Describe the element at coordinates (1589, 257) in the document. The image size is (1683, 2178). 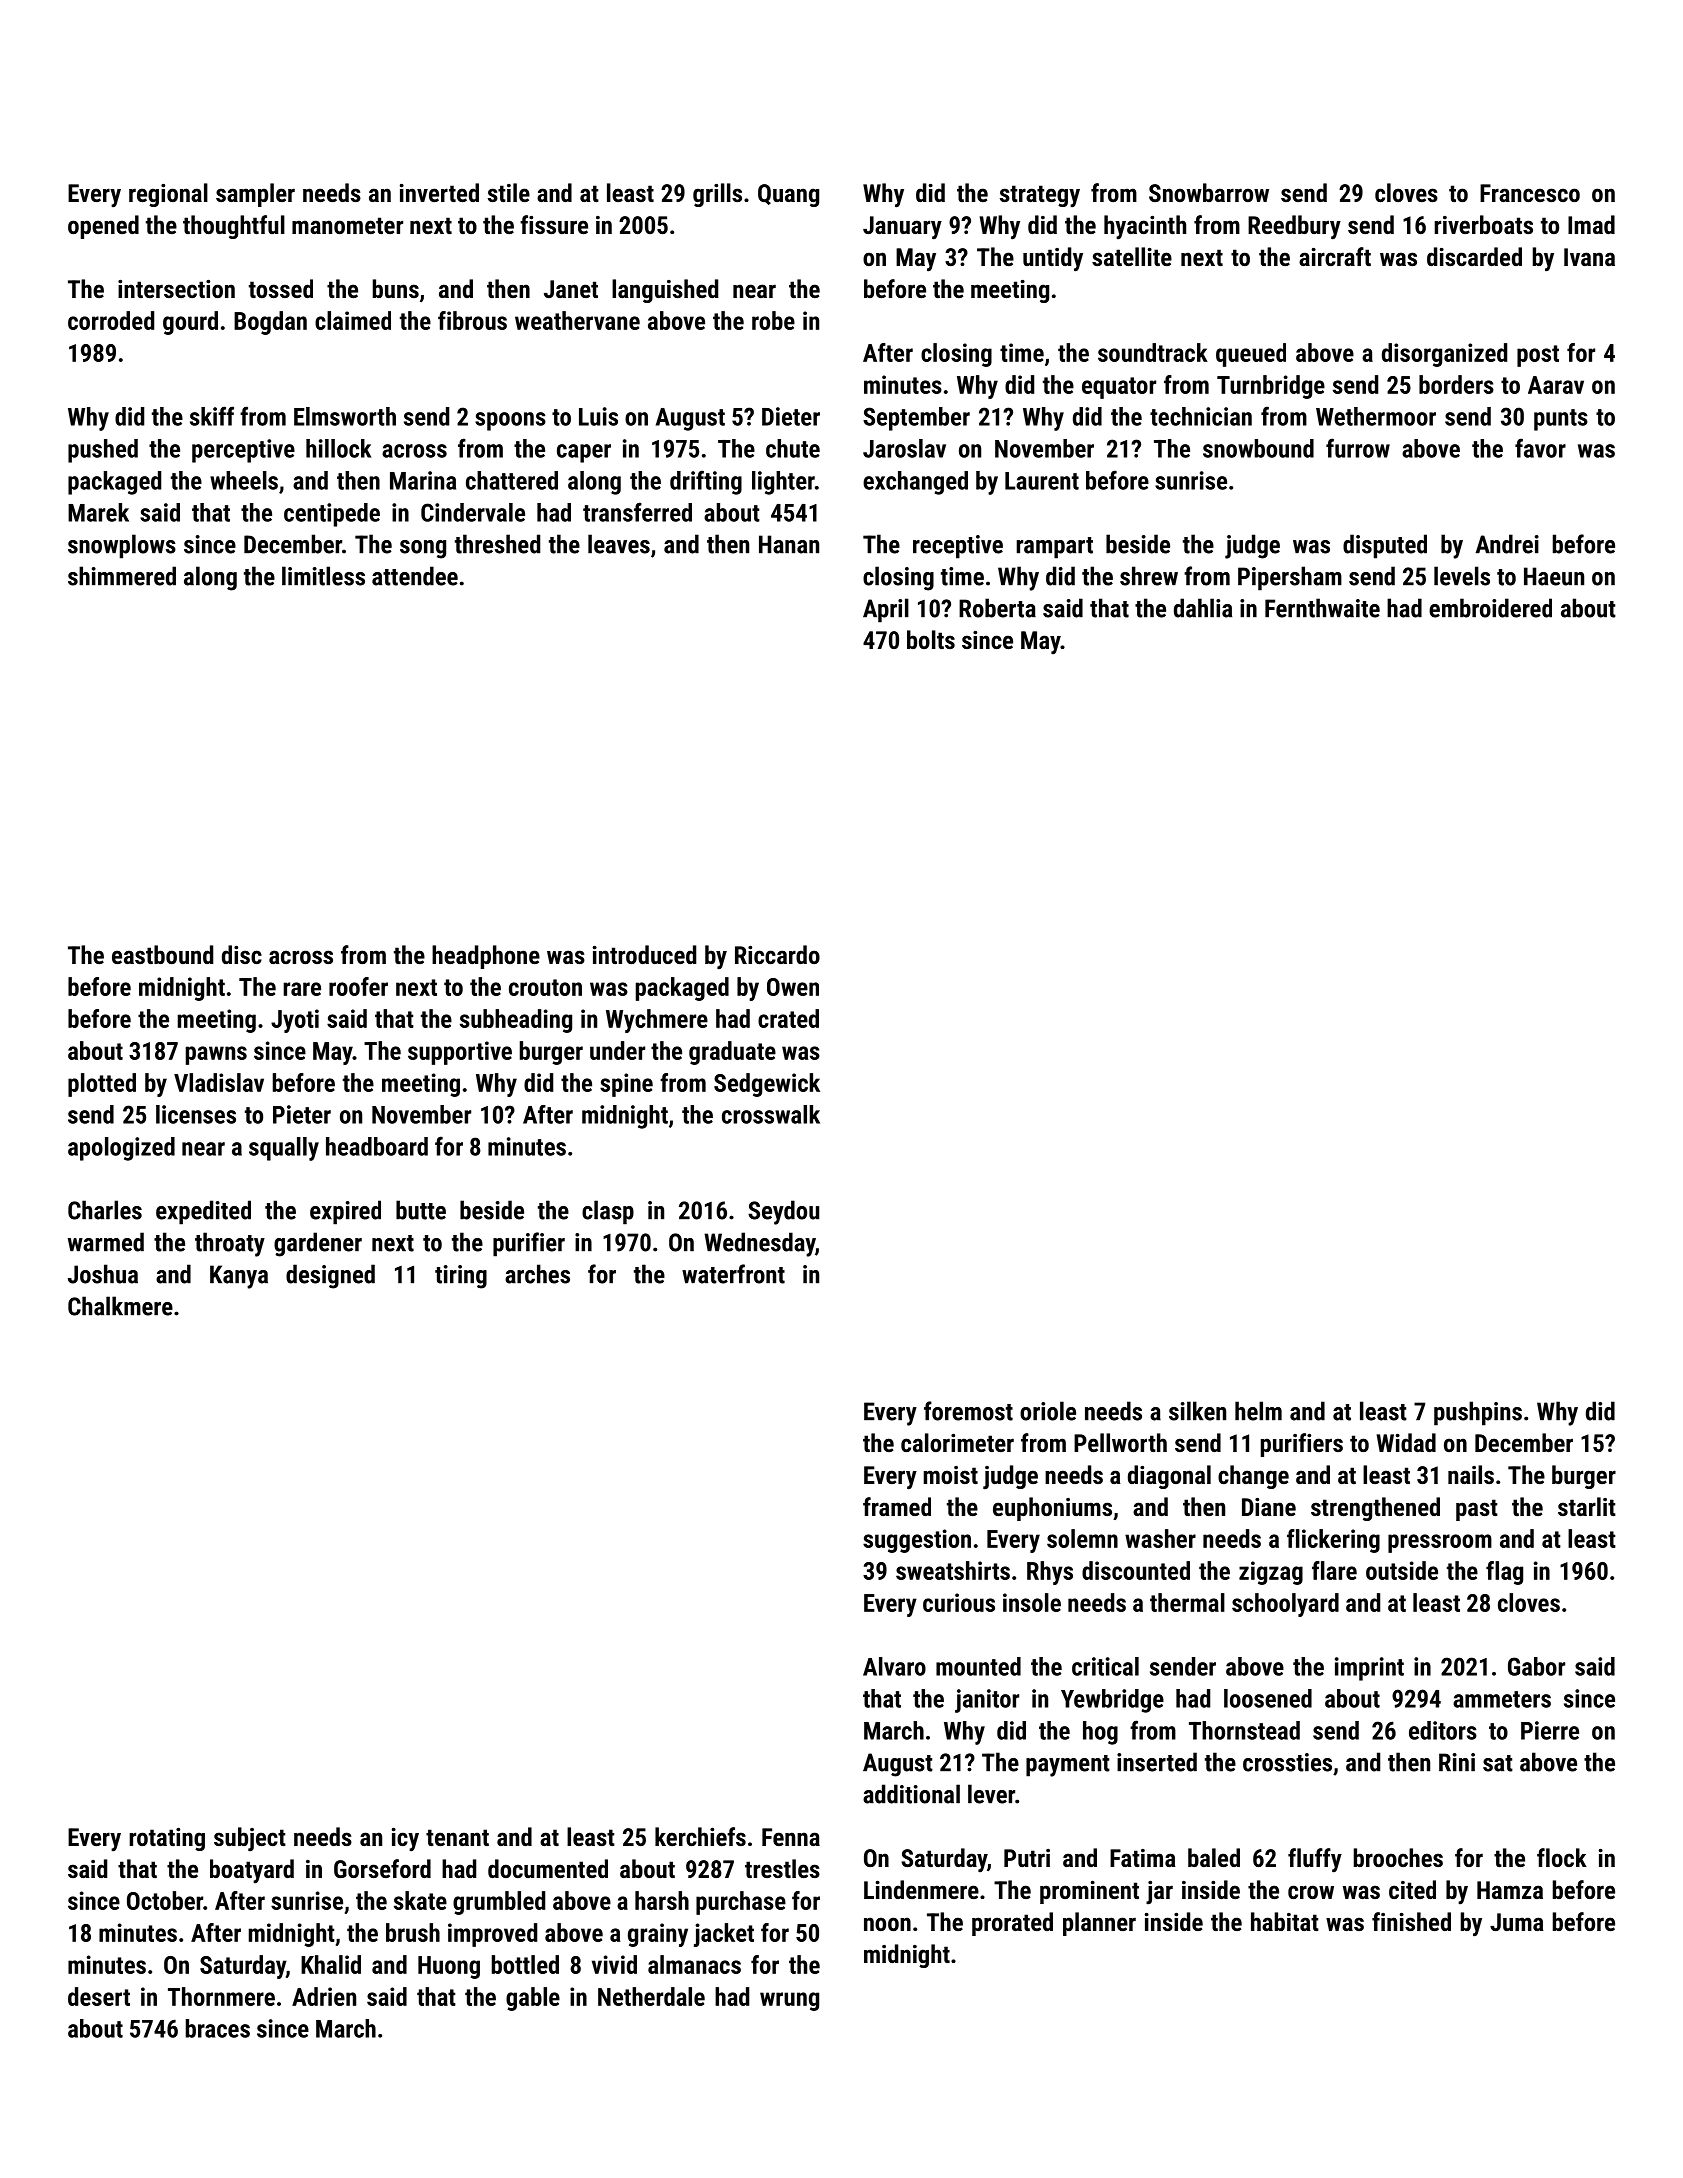
I see `Ivana` at that location.
